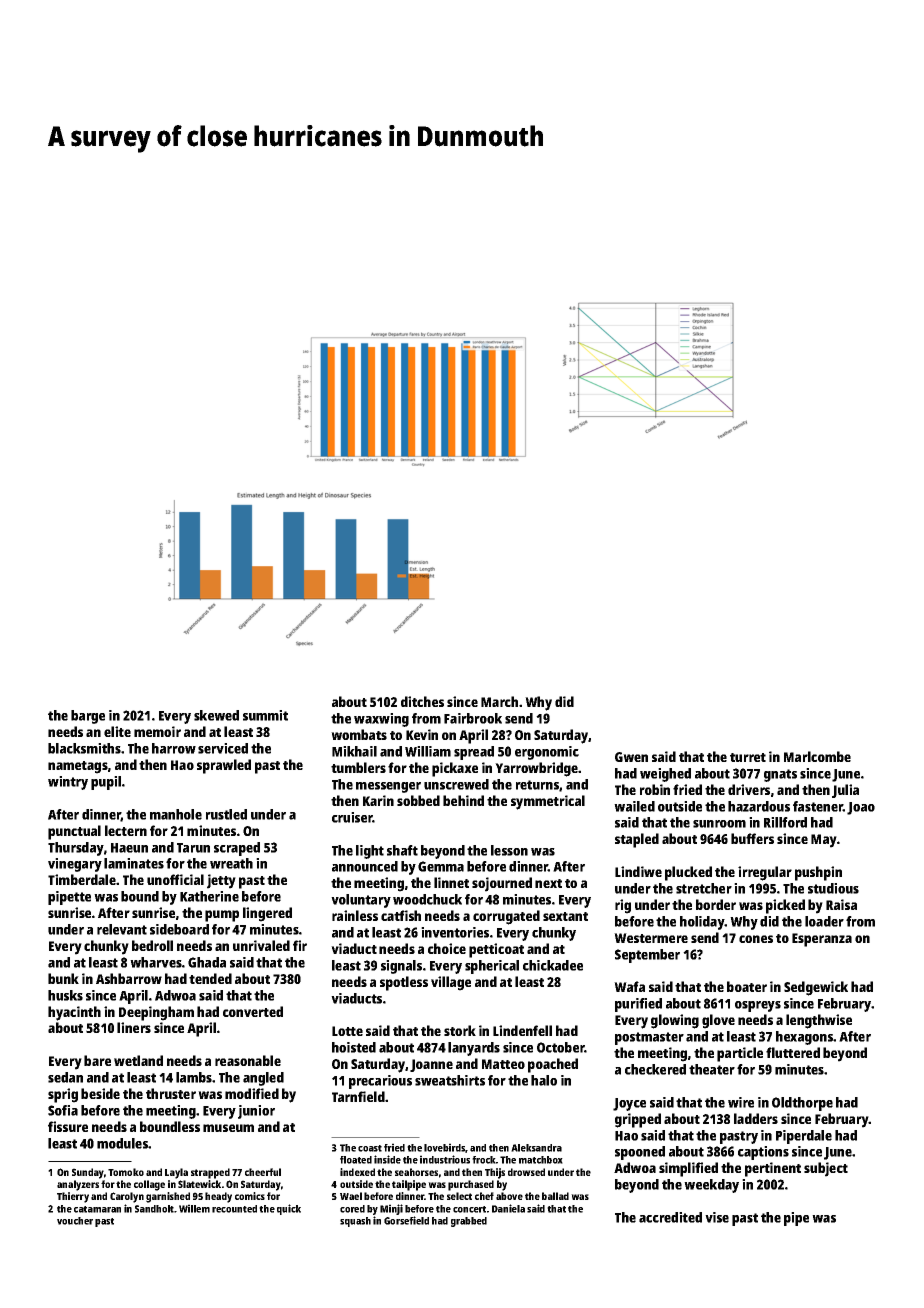 The width and height of the screenshot is (924, 1308). Describe the element at coordinates (748, 757) in the screenshot. I see `turret` at that location.
